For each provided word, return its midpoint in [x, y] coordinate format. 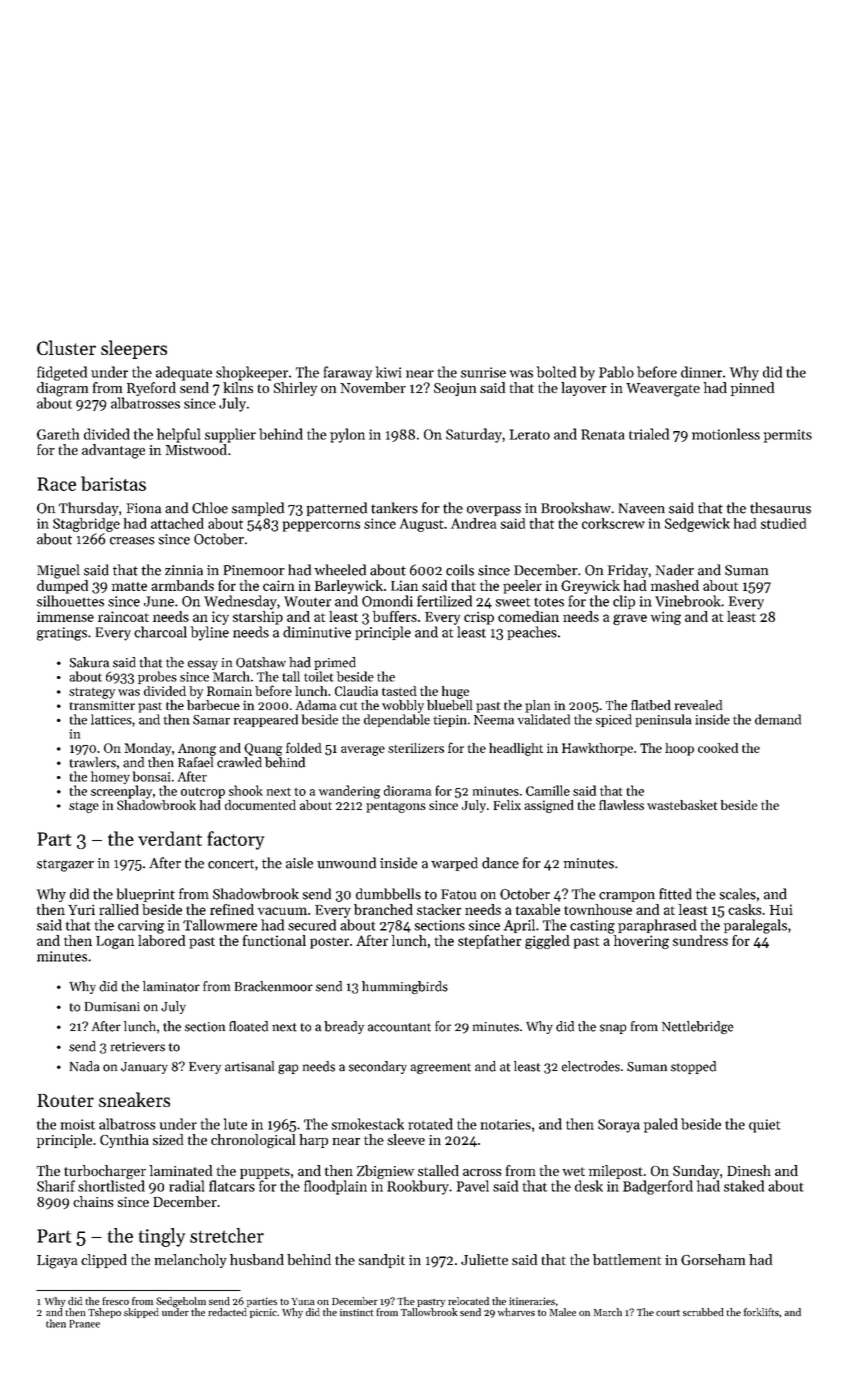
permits [788, 436]
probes [157, 677]
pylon [347, 435]
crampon [627, 897]
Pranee [84, 1324]
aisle [299, 863]
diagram [62, 389]
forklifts [761, 1312]
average [363, 751]
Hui [781, 909]
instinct [356, 1312]
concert [231, 864]
